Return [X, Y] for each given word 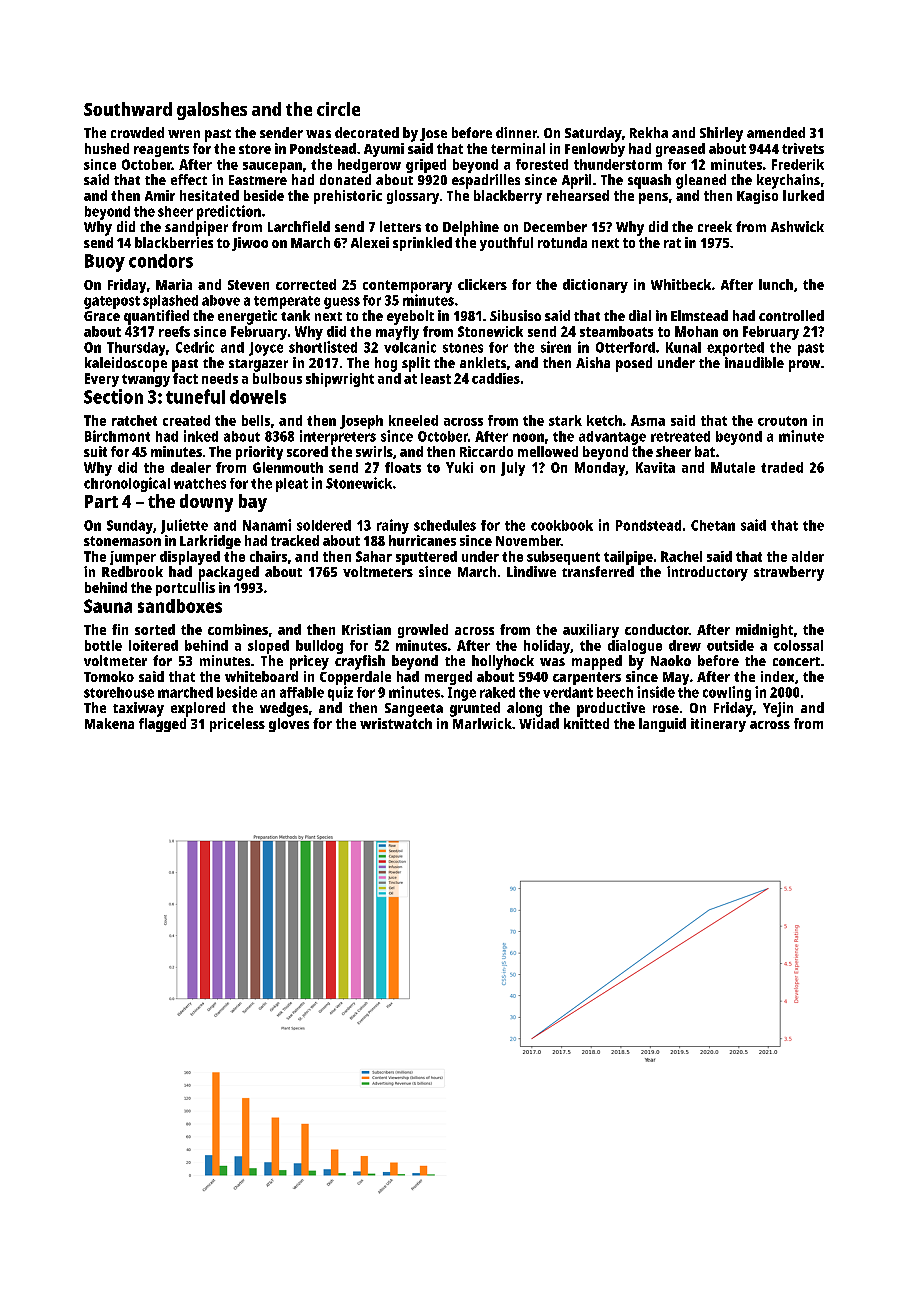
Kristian [366, 629]
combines [238, 629]
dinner [516, 132]
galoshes [212, 111]
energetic [247, 317]
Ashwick [797, 226]
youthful [506, 244]
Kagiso [757, 197]
